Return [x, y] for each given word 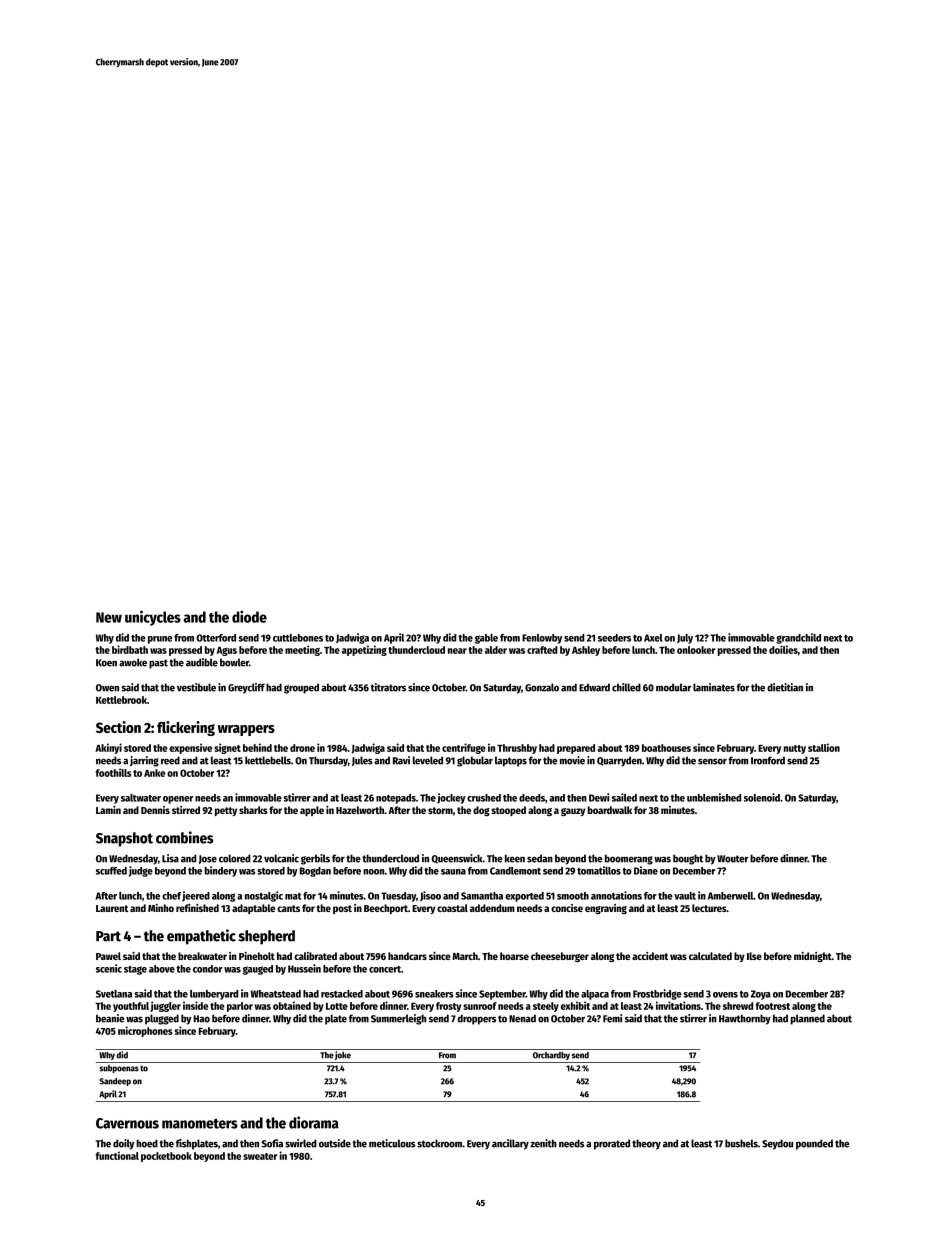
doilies [783, 649]
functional [117, 1155]
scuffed [111, 871]
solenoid [762, 797]
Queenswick [457, 859]
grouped [301, 688]
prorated [612, 1144]
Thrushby [517, 749]
